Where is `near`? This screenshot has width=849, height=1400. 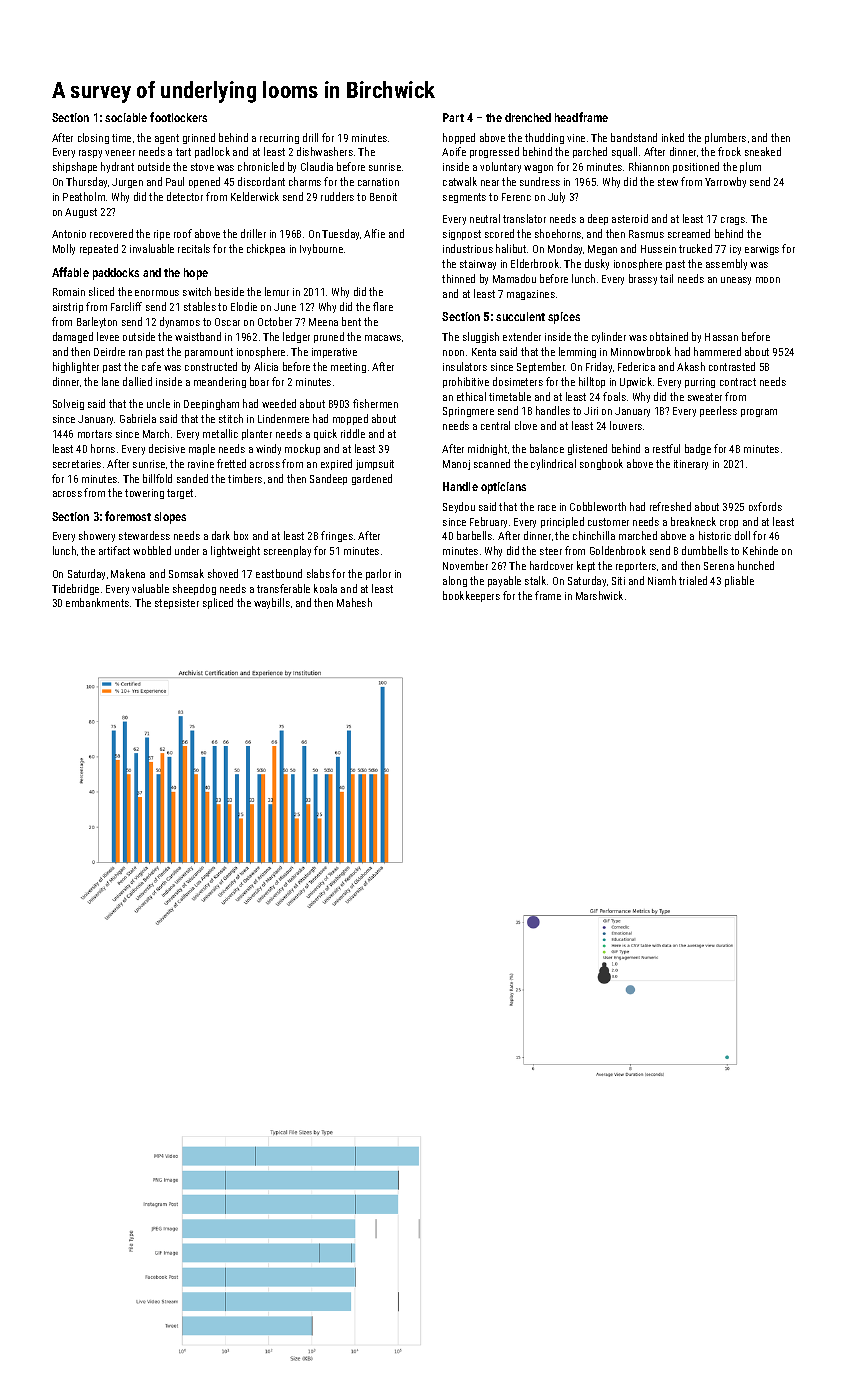
near is located at coordinates (490, 183).
